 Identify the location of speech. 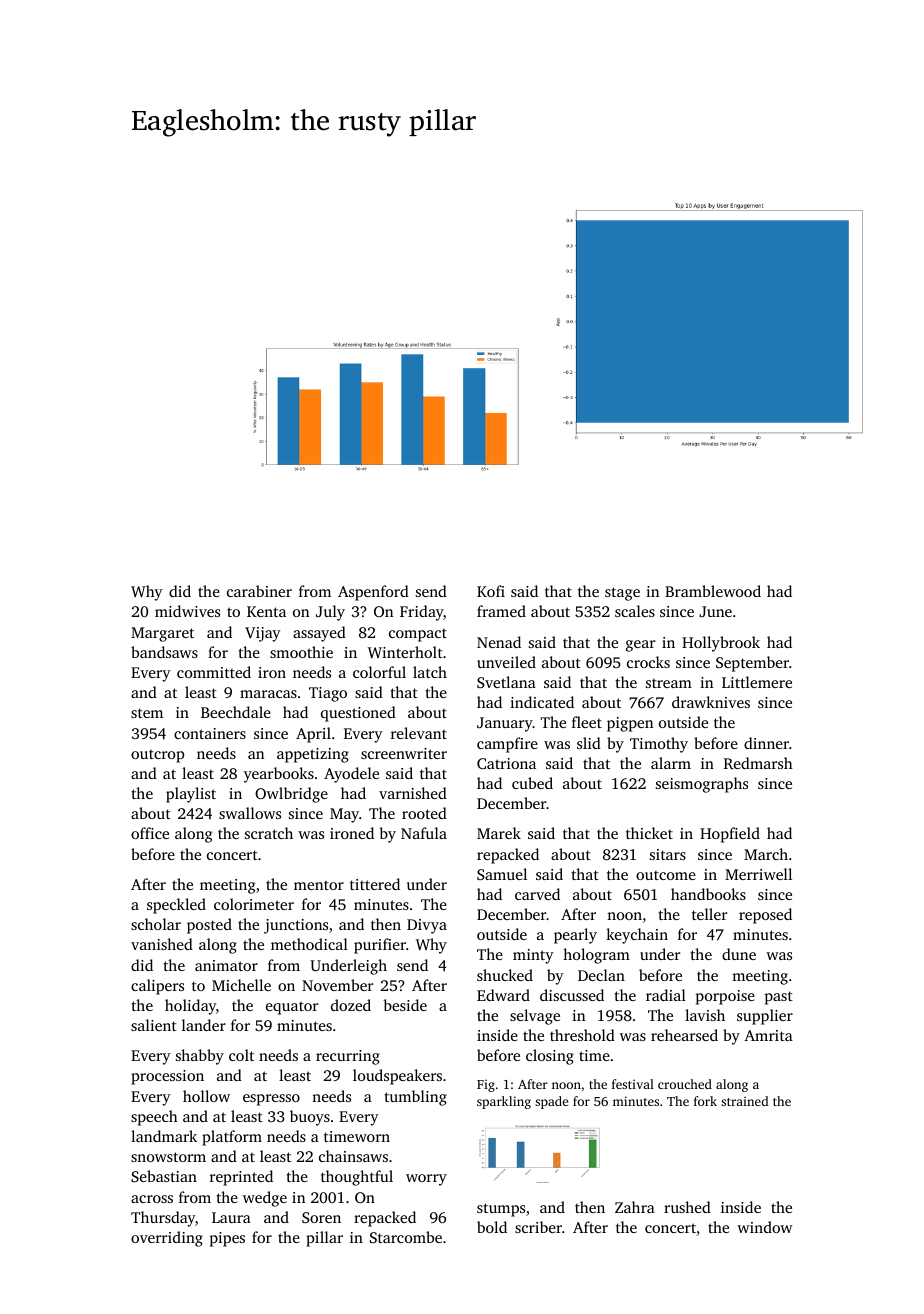
(154, 1118).
